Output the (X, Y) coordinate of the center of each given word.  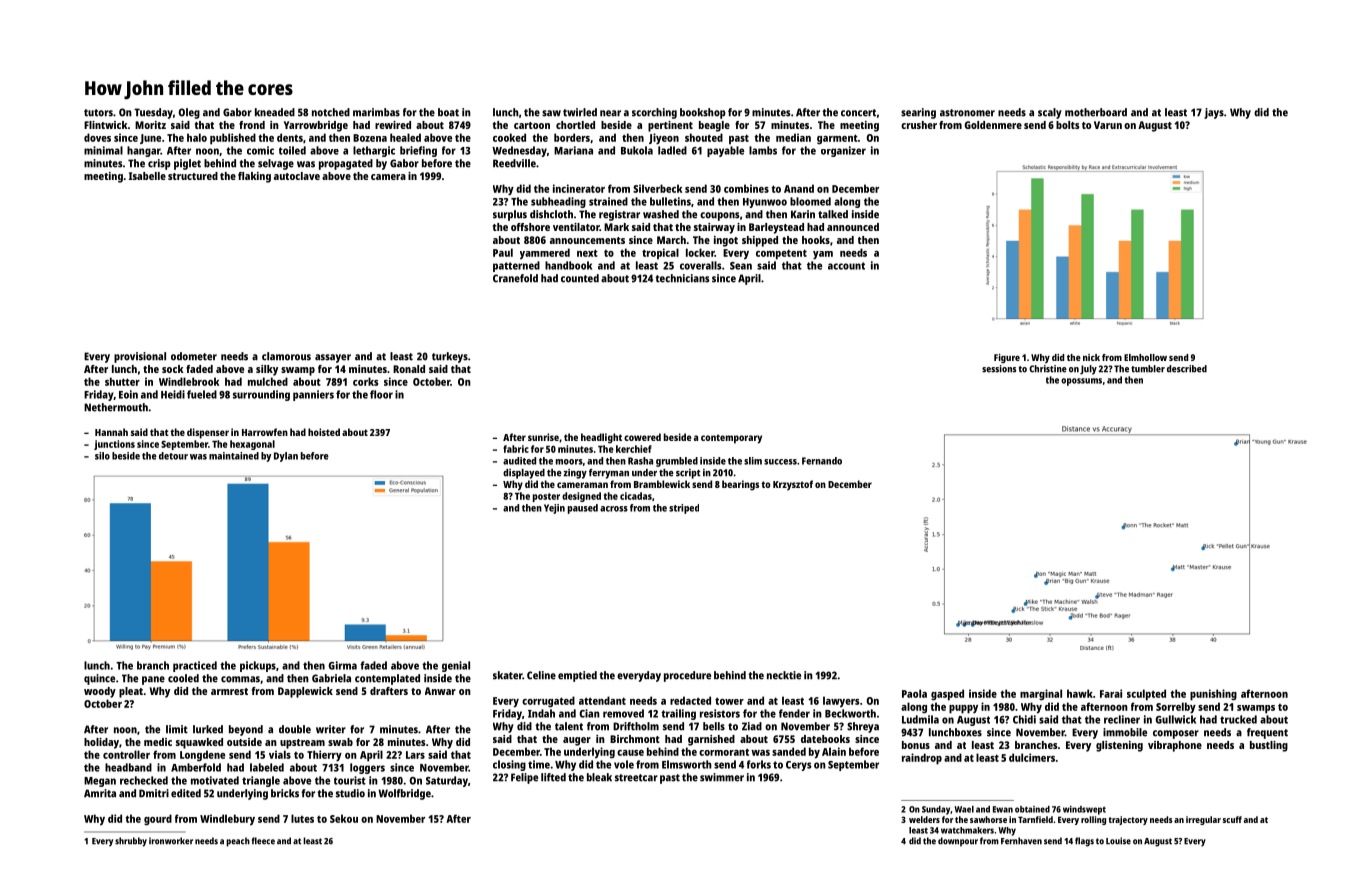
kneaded (275, 112)
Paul (503, 252)
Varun (1108, 125)
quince (99, 679)
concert (858, 113)
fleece (263, 841)
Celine (541, 675)
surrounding (261, 395)
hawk (1080, 693)
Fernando (822, 461)
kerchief (634, 449)
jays (1214, 113)
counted (580, 278)
